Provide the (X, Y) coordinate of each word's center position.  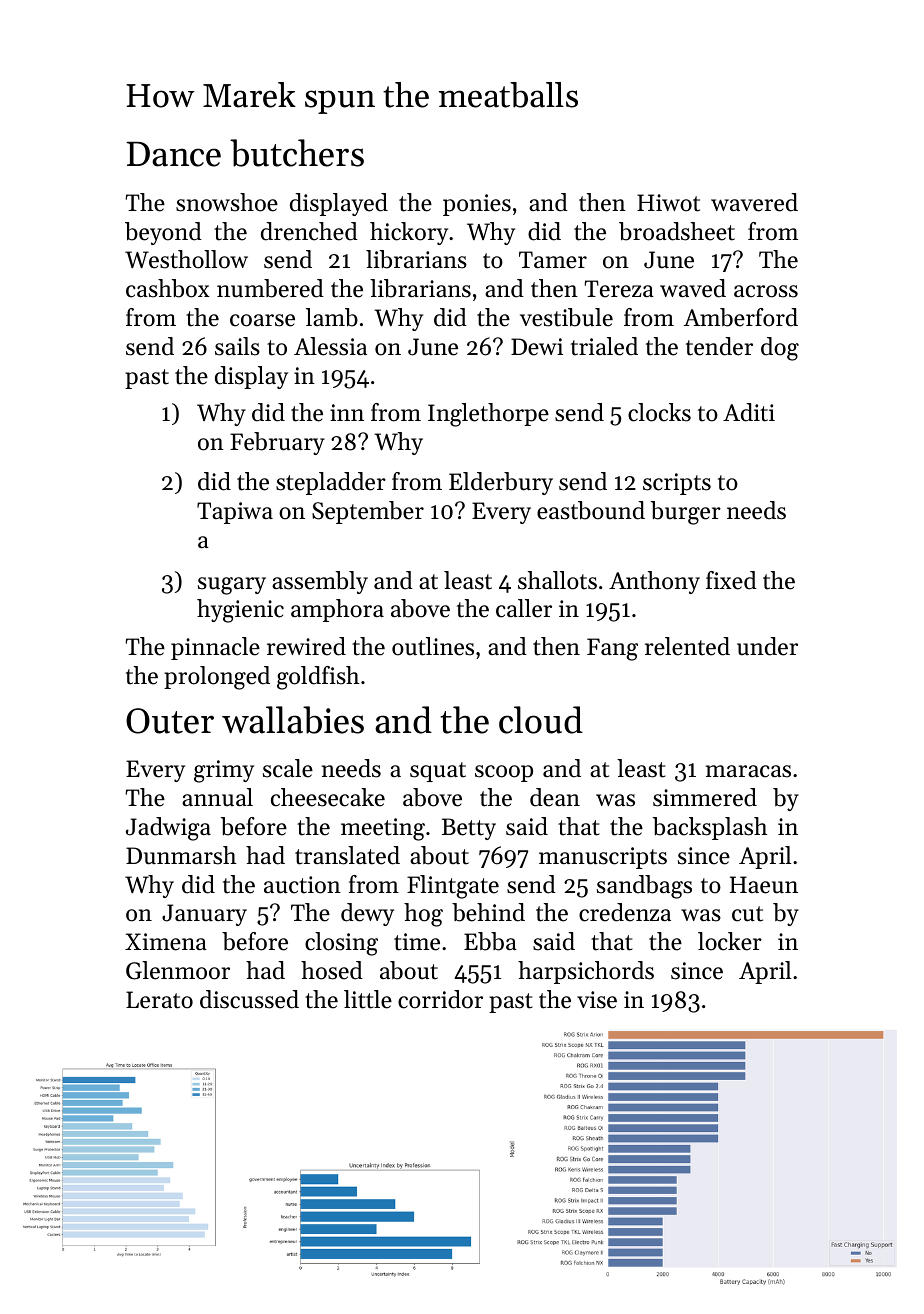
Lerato (159, 1000)
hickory (409, 233)
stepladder (331, 483)
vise (597, 1000)
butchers (297, 153)
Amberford (741, 317)
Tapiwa (235, 513)
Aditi (749, 412)
